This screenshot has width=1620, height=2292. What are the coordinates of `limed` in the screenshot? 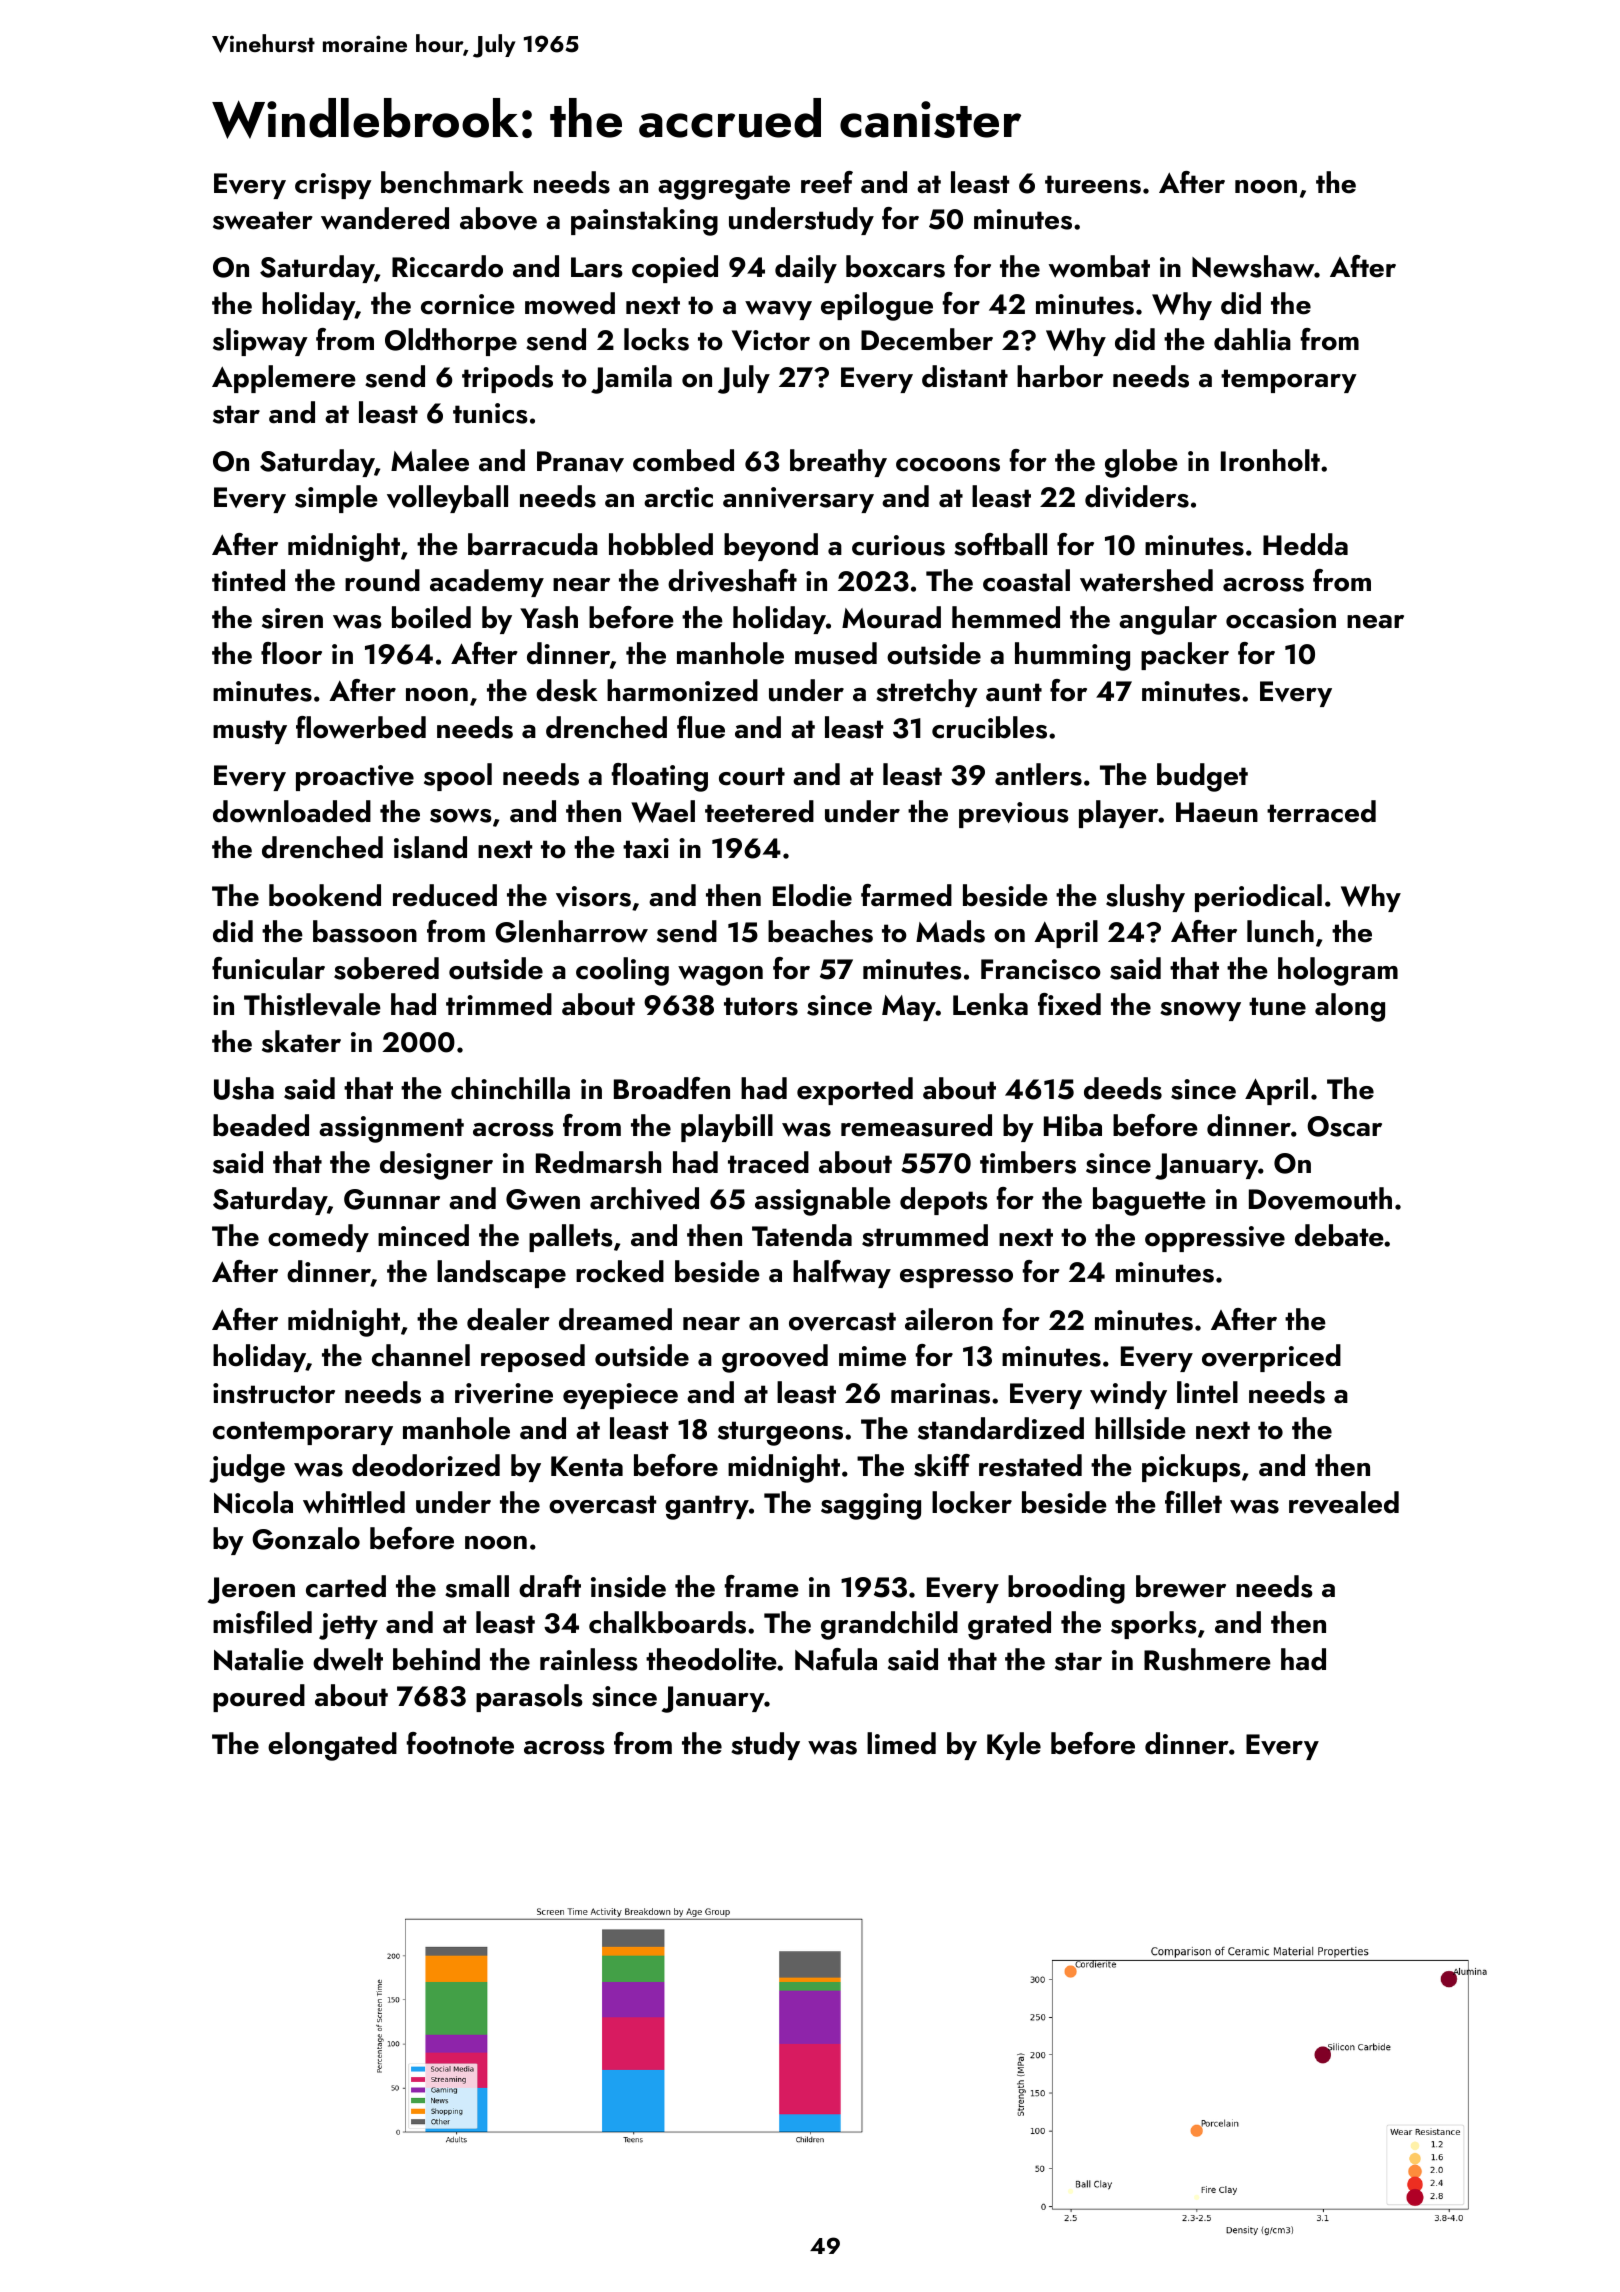 It's located at (901, 1743).
